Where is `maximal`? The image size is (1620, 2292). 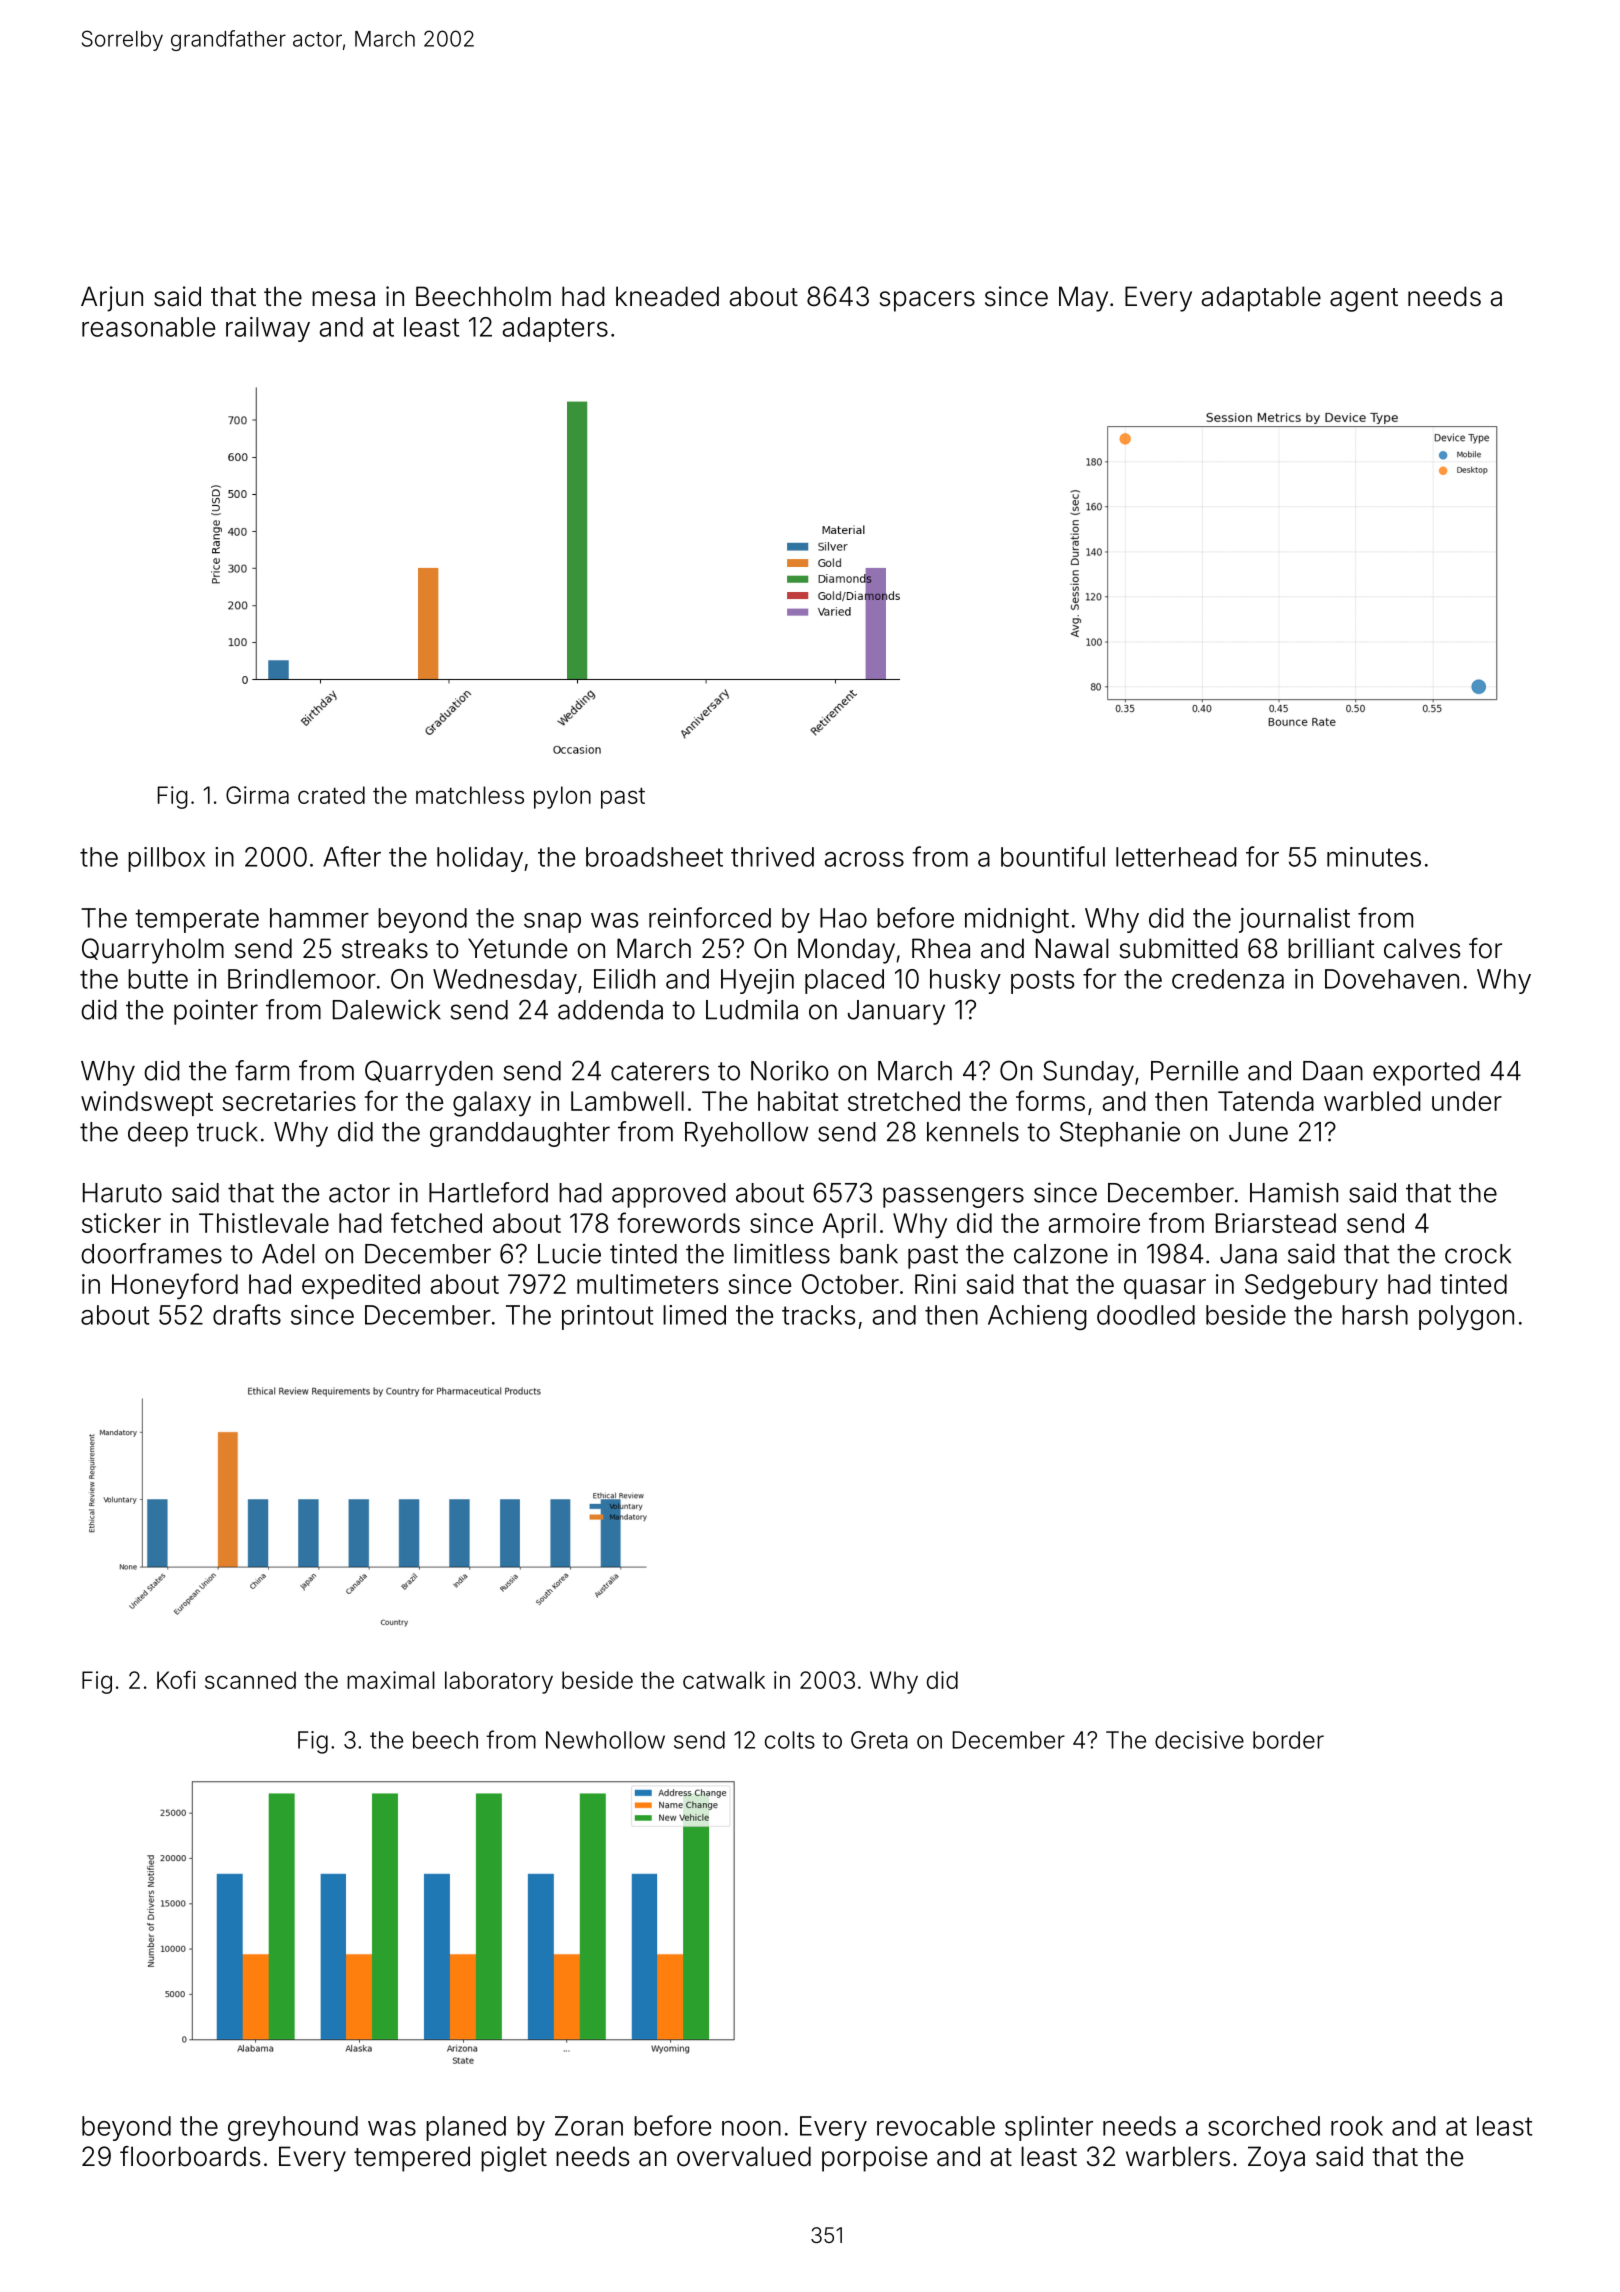
maximal is located at coordinates (391, 1680).
